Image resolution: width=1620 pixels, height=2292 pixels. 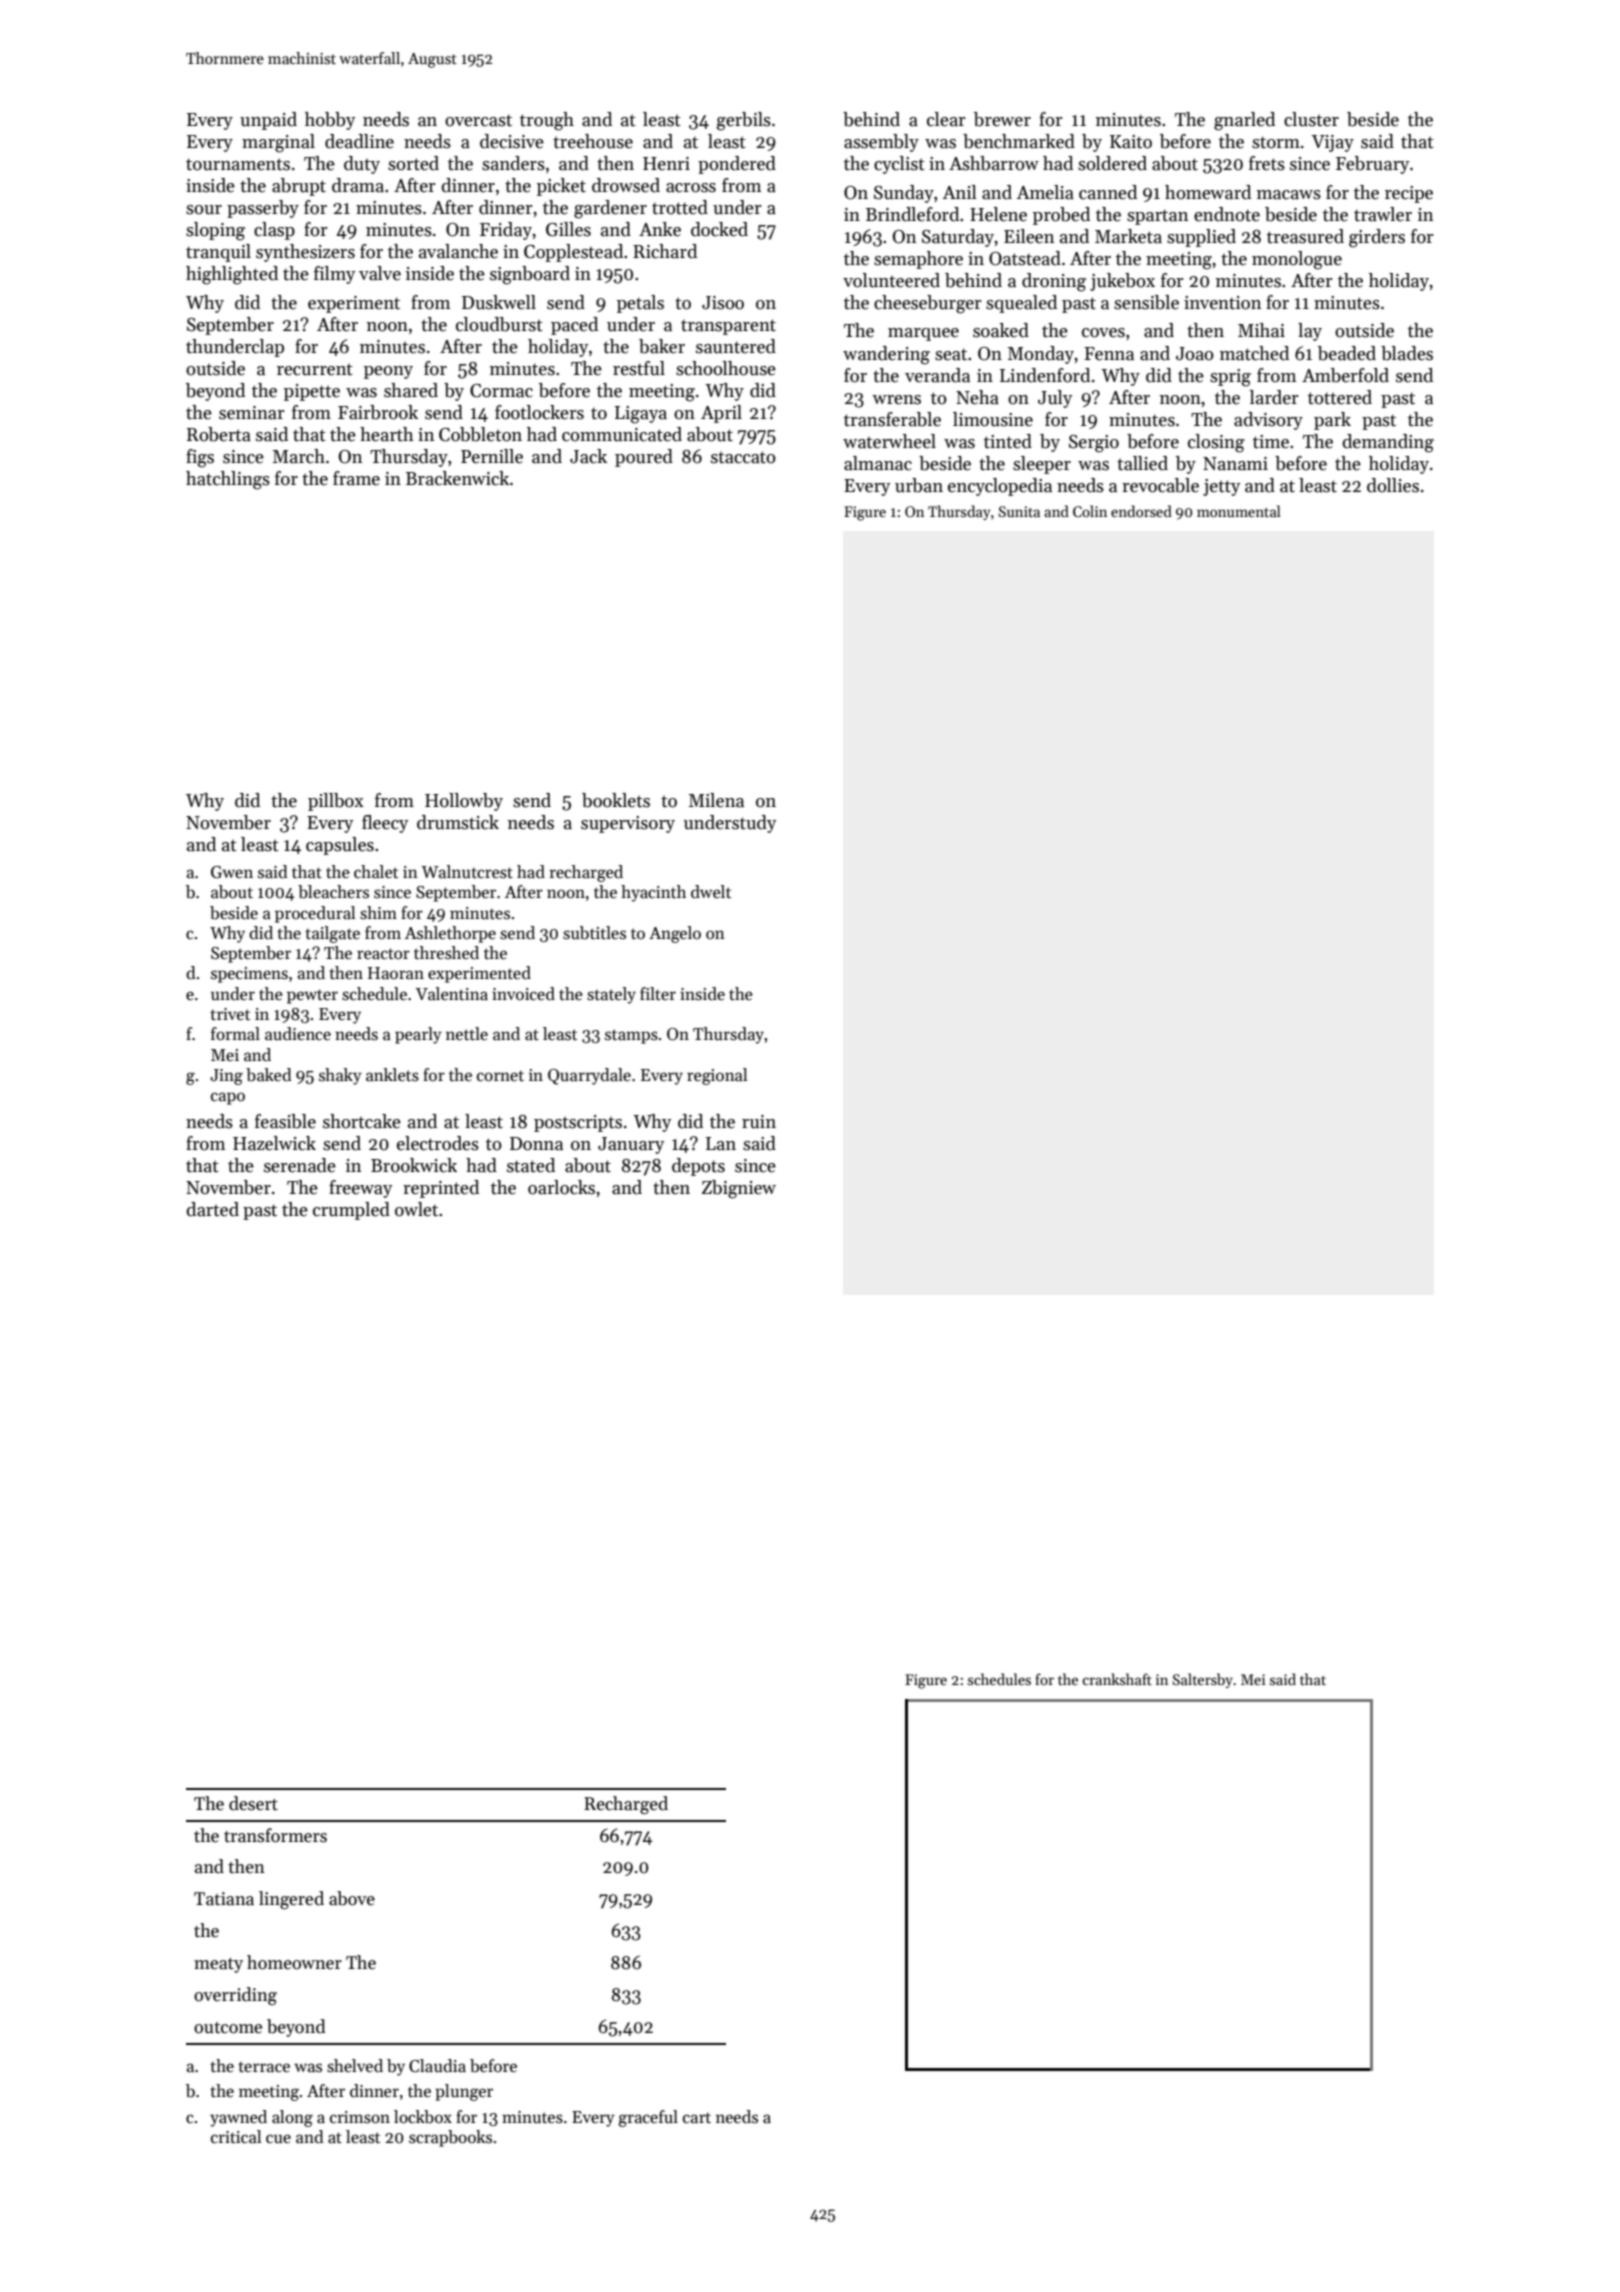 What do you see at coordinates (1311, 119) in the screenshot?
I see `cluster` at bounding box center [1311, 119].
